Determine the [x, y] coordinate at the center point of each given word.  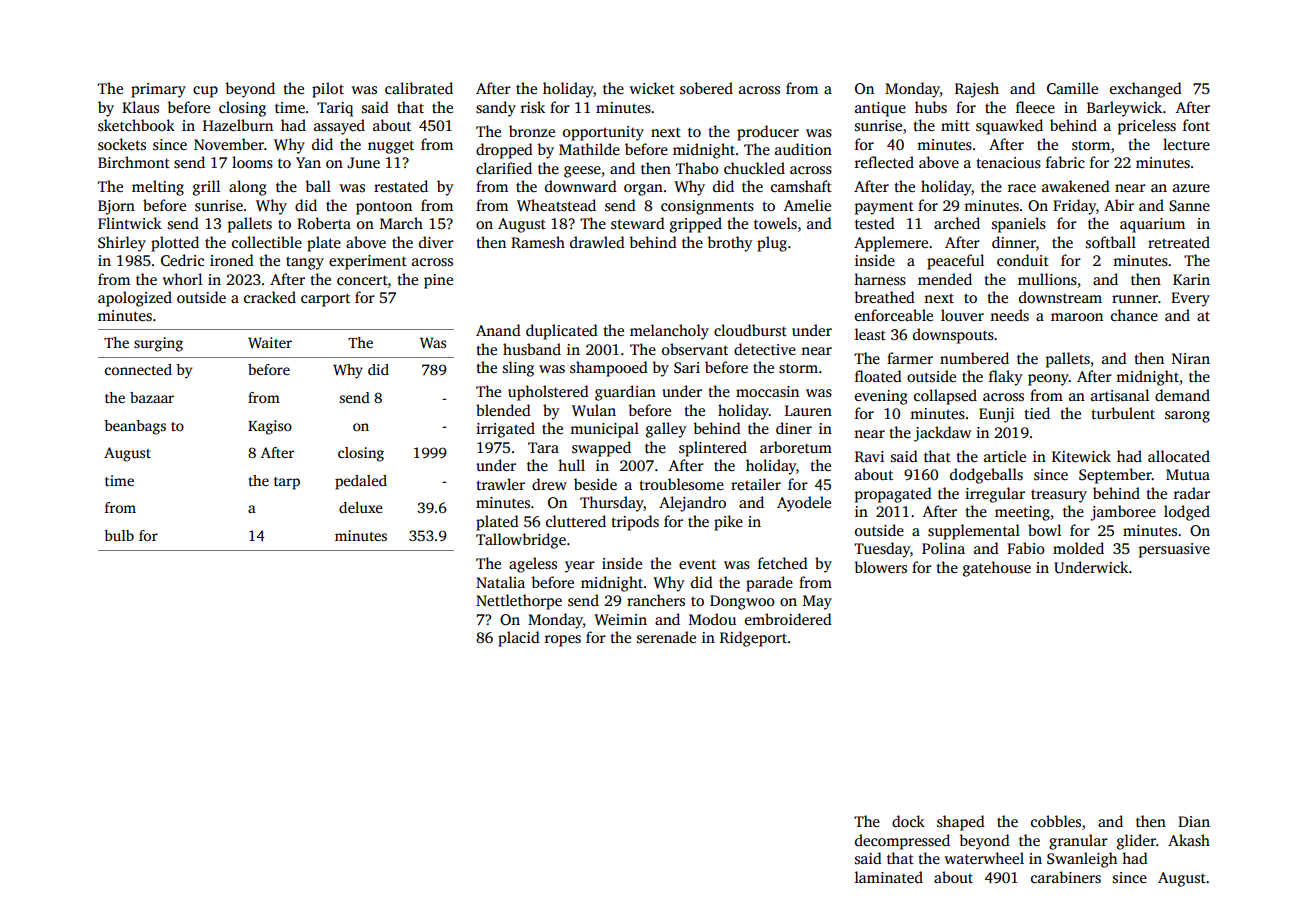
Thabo [697, 168]
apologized [135, 299]
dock [908, 821]
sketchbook [136, 125]
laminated [889, 877]
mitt [955, 125]
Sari [687, 368]
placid [519, 639]
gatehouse [997, 569]
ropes [563, 641]
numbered [974, 358]
